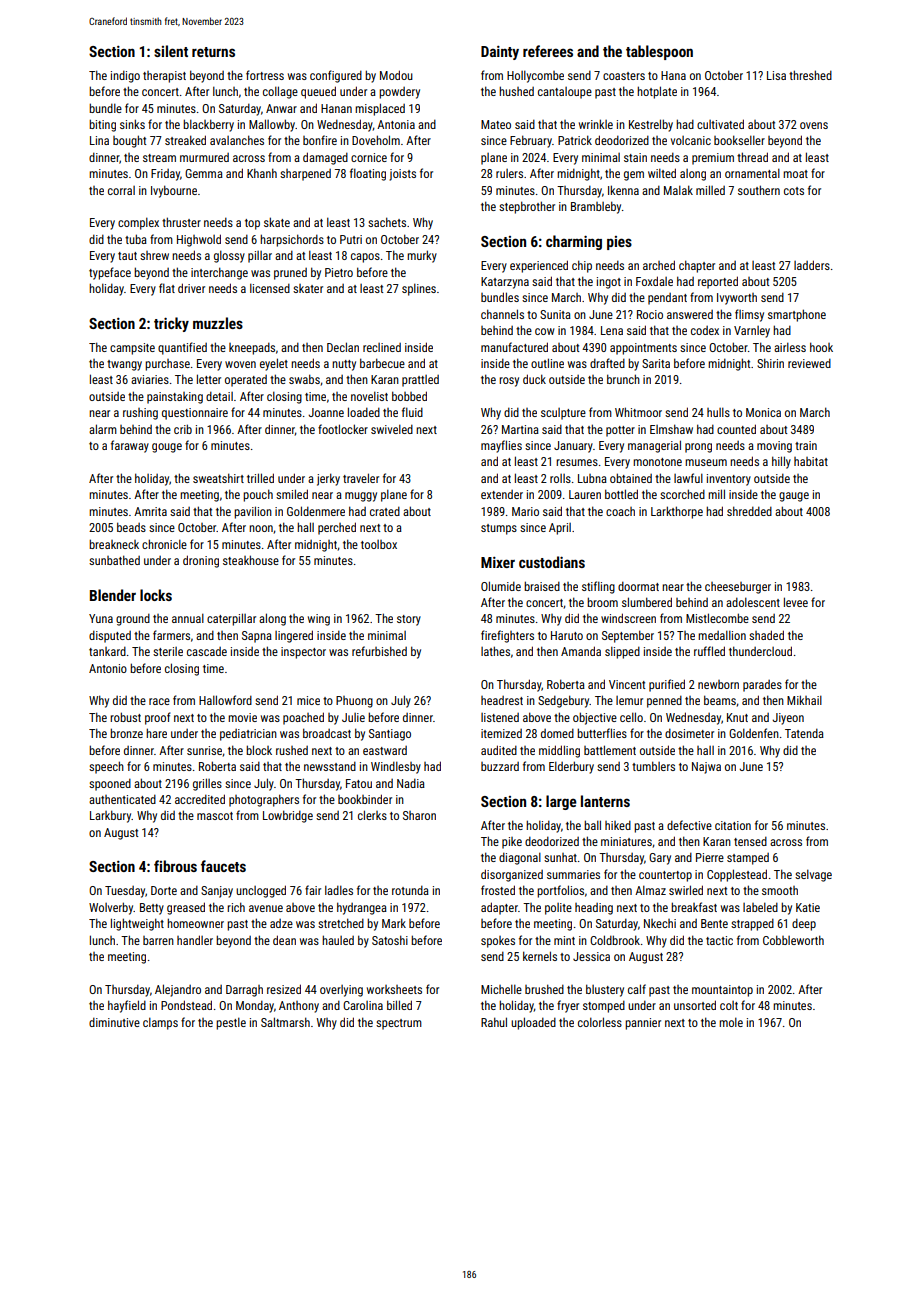 The image size is (924, 1308). I want to click on extender, so click(502, 494).
